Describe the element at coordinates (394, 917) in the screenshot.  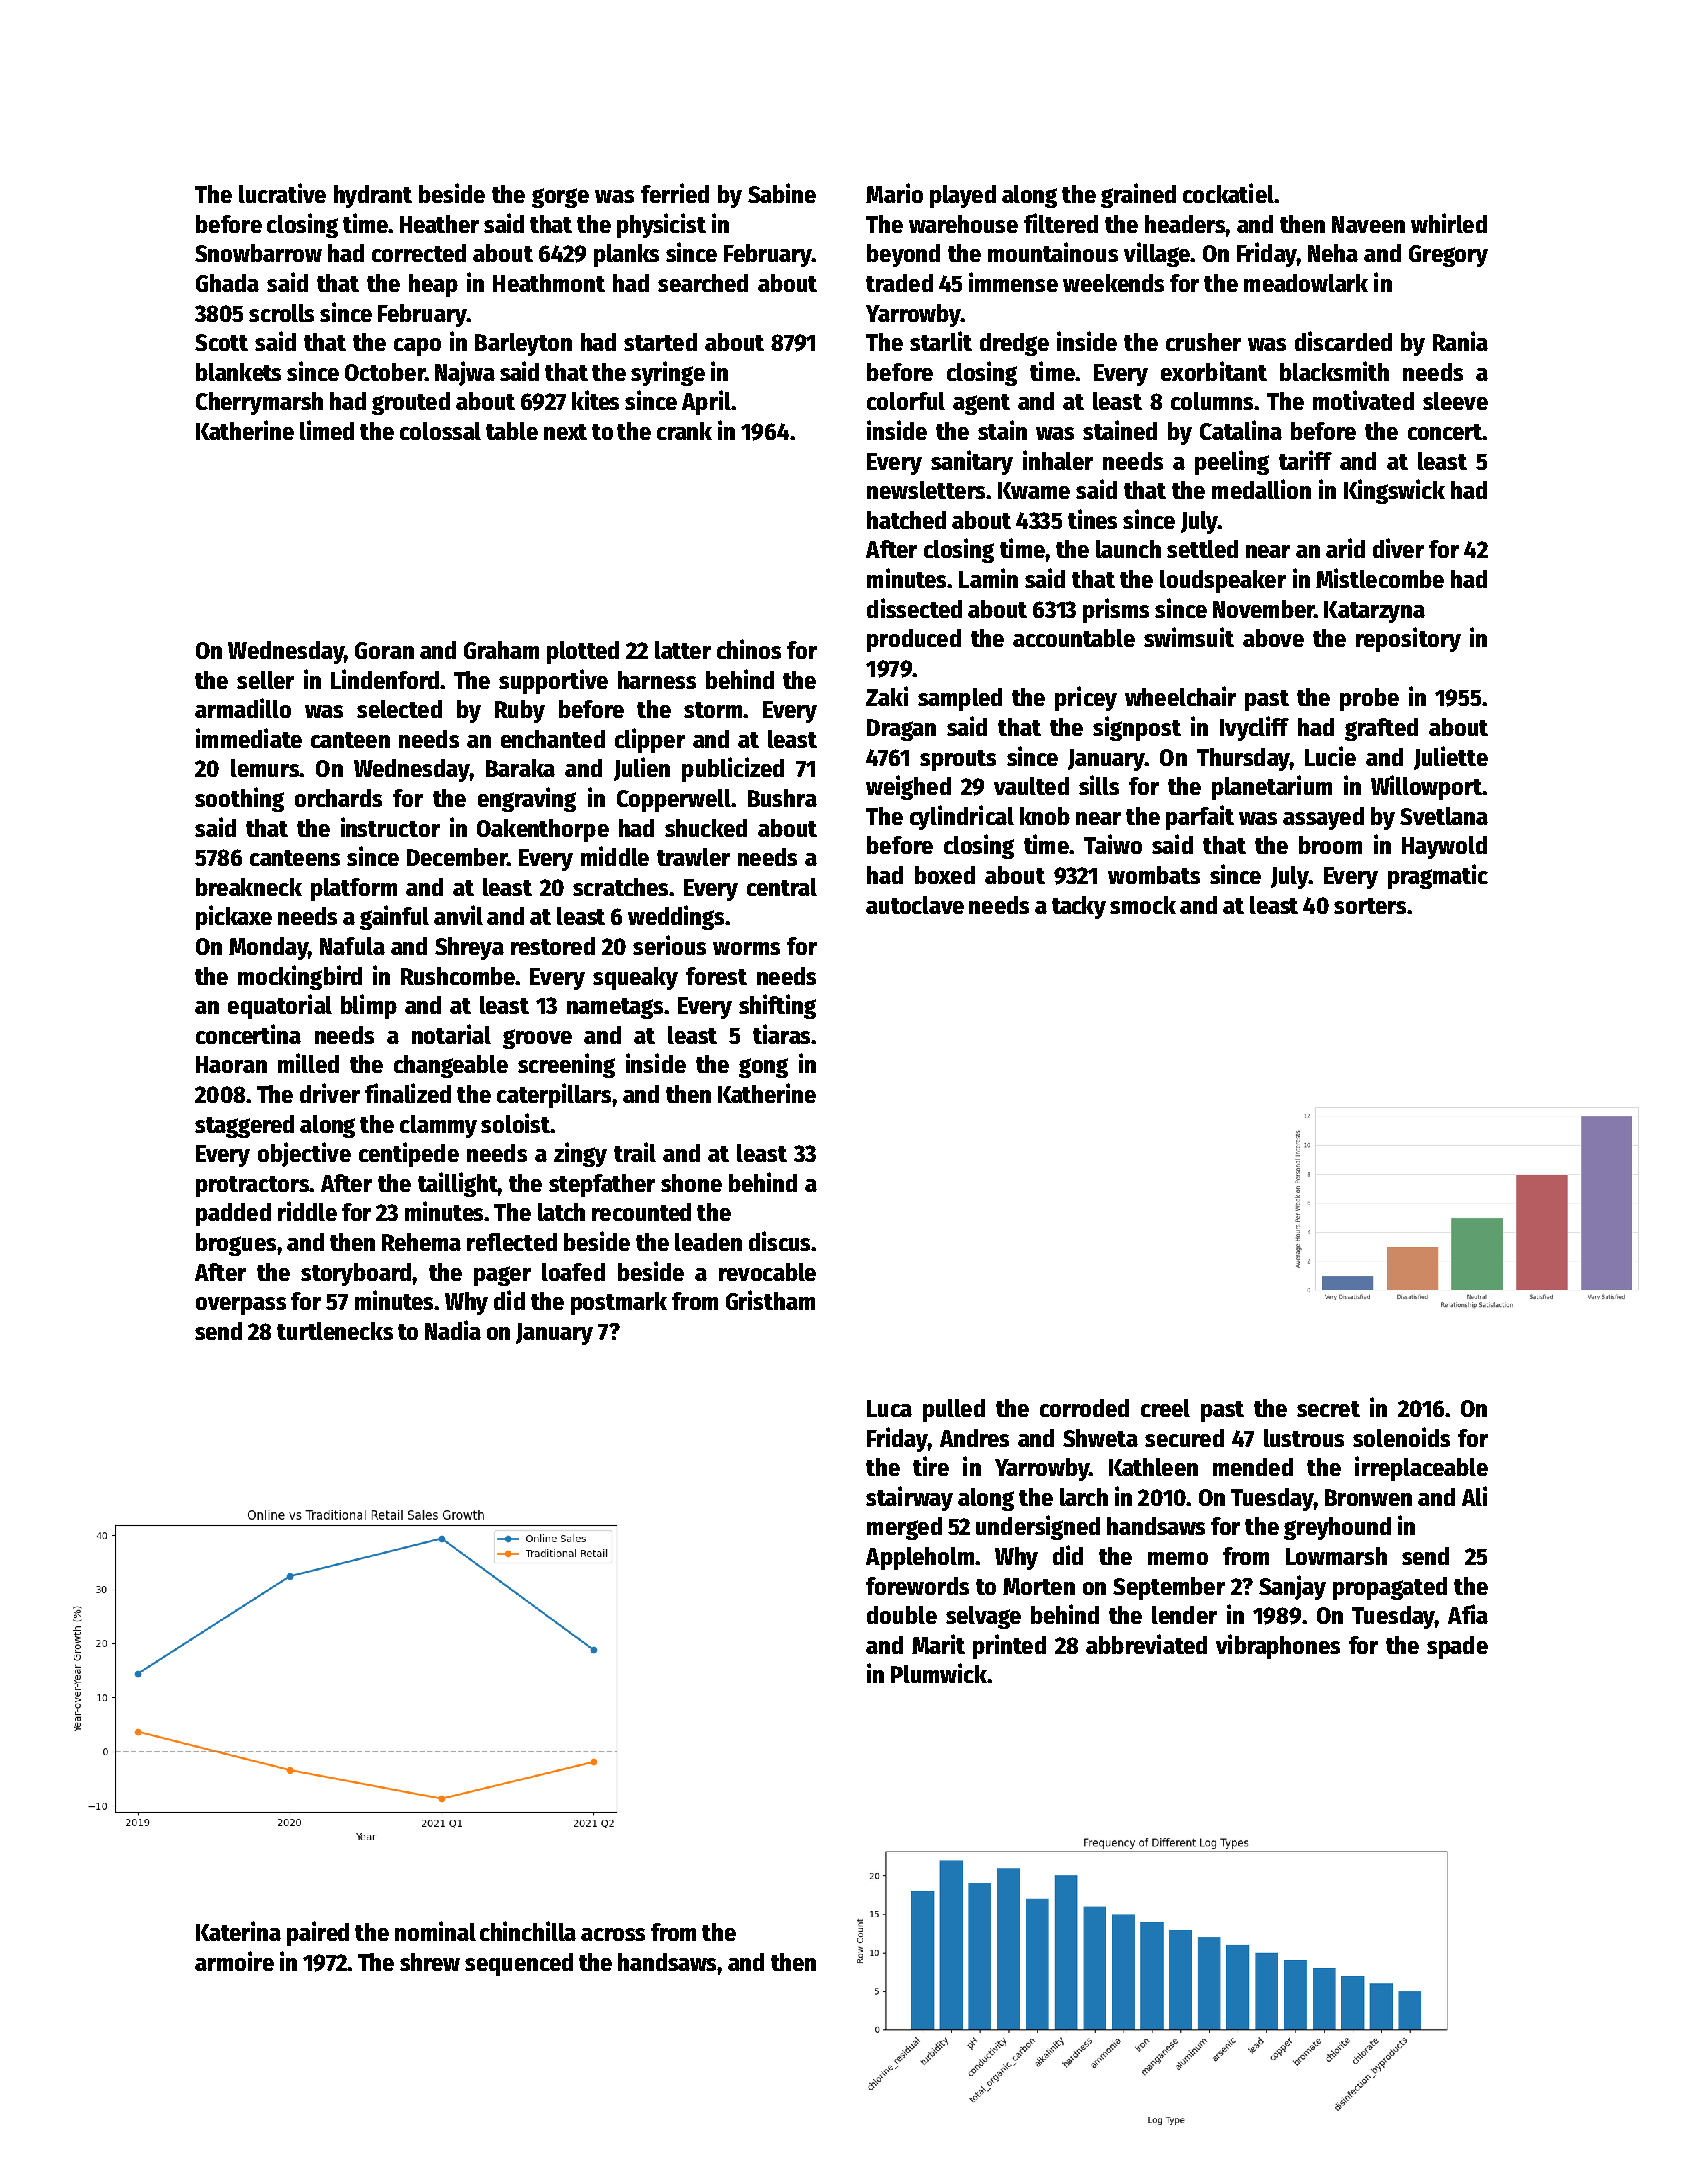
I see `gainful` at that location.
